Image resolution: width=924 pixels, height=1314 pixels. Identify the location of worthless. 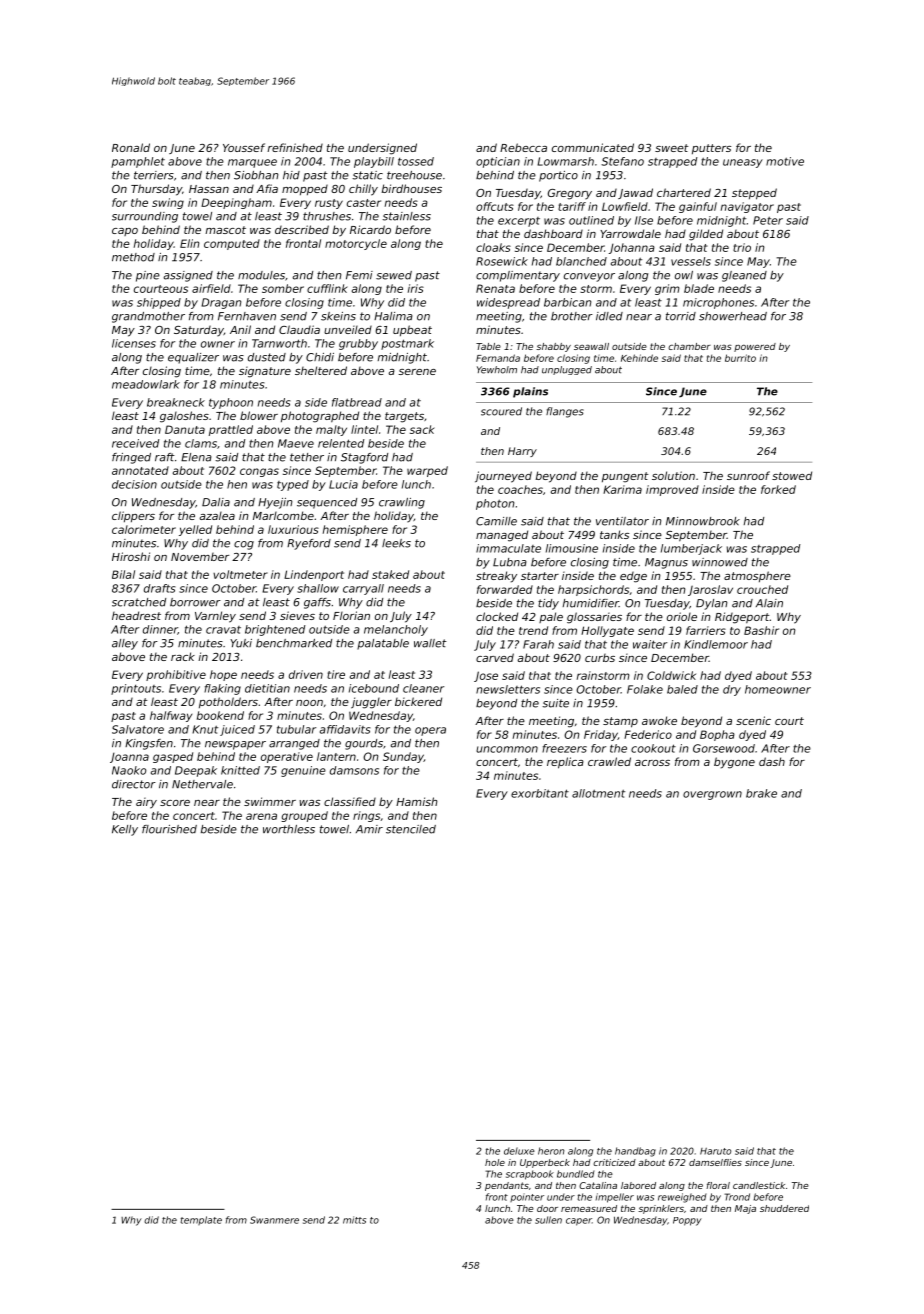
(289, 829).
